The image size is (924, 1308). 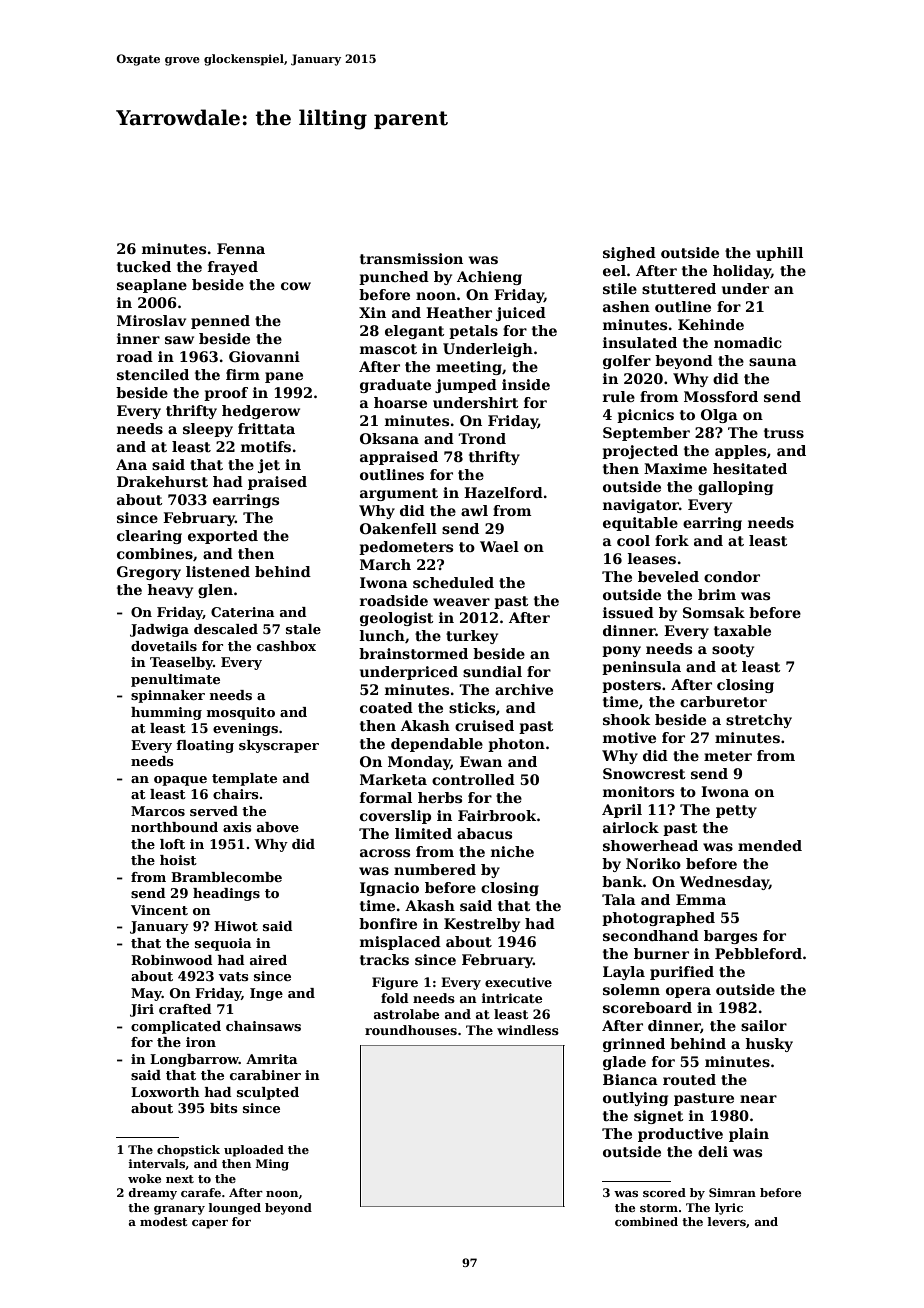 What do you see at coordinates (241, 248) in the image?
I see `Fenna` at bounding box center [241, 248].
